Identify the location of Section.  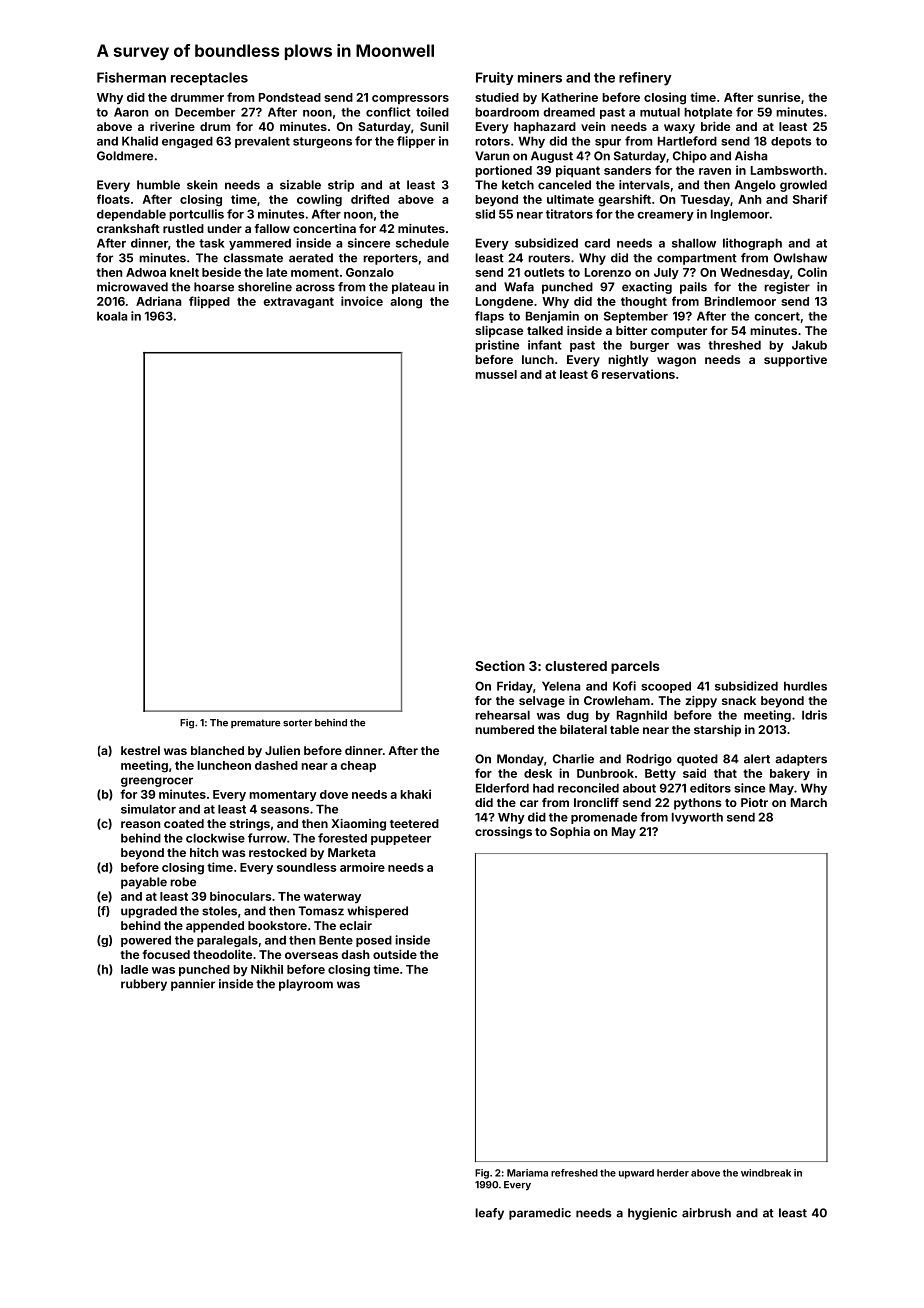
(500, 665).
